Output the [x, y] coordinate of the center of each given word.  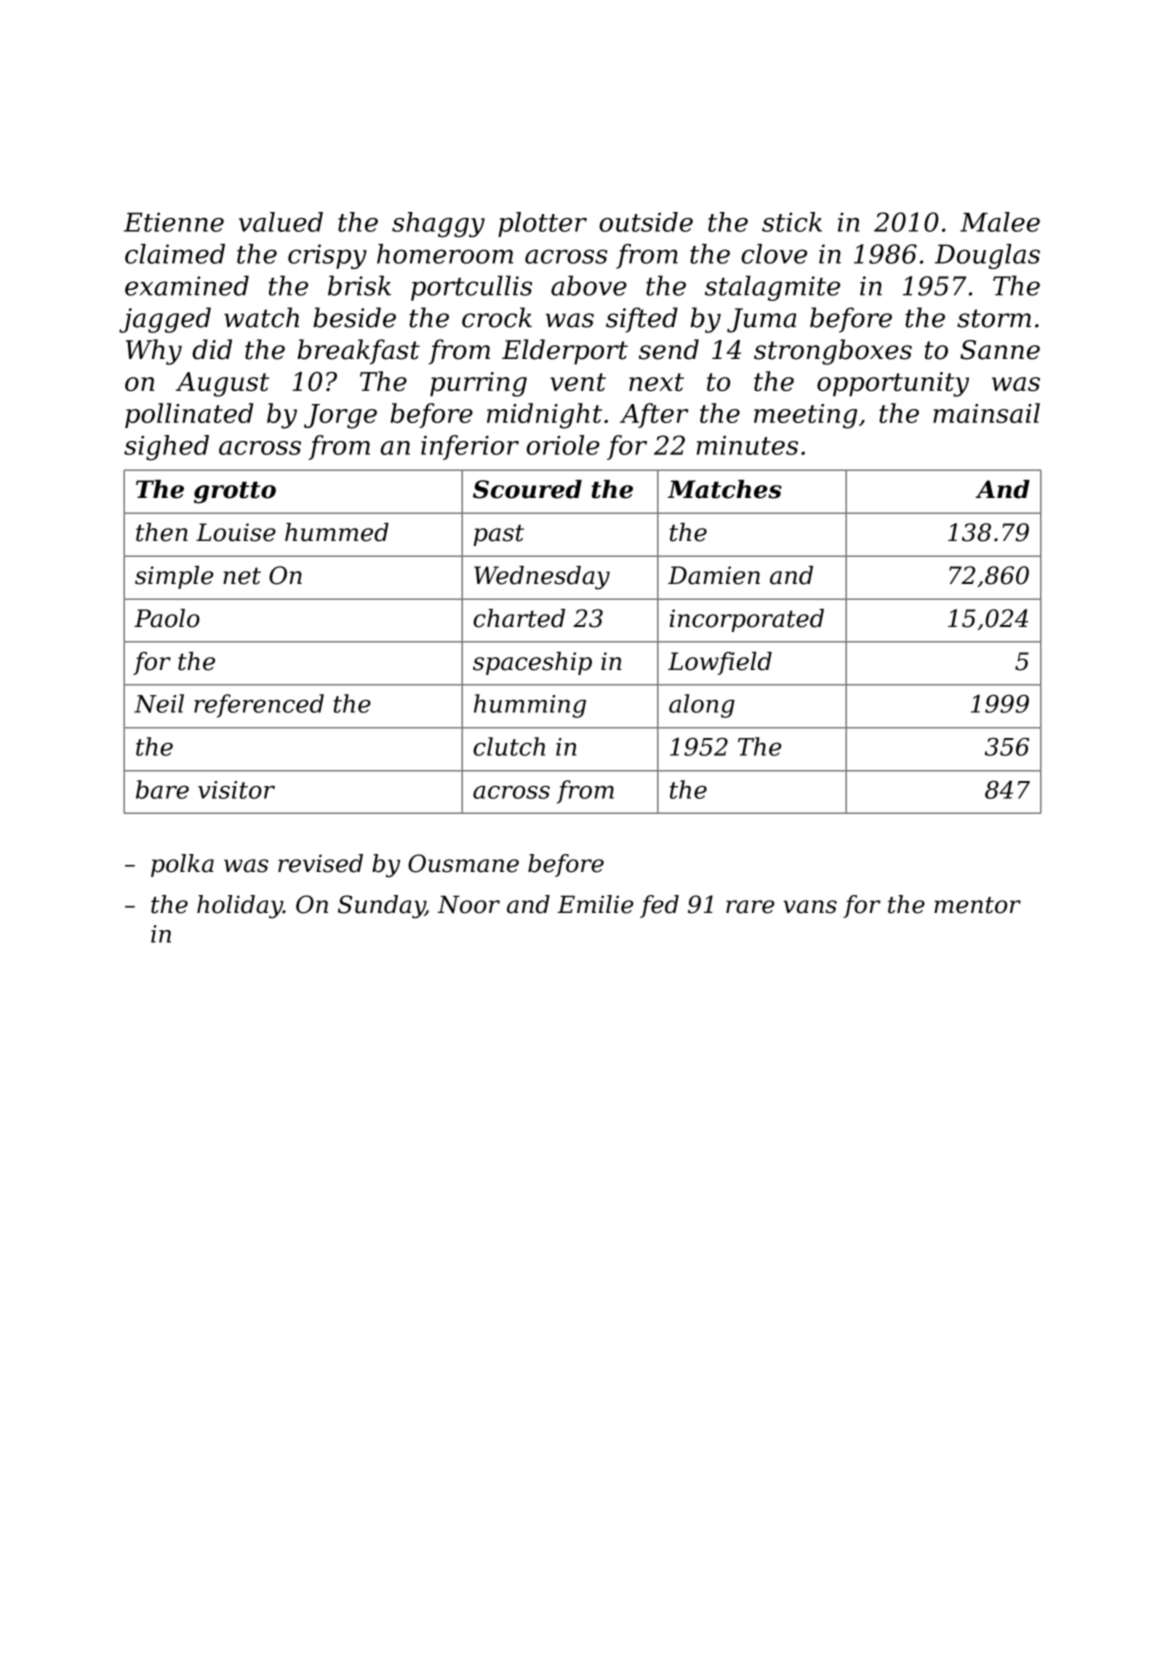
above [589, 285]
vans [810, 907]
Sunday [381, 907]
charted [519, 618]
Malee [1000, 222]
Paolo [167, 618]
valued [281, 222]
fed [659, 906]
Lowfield [720, 663]
